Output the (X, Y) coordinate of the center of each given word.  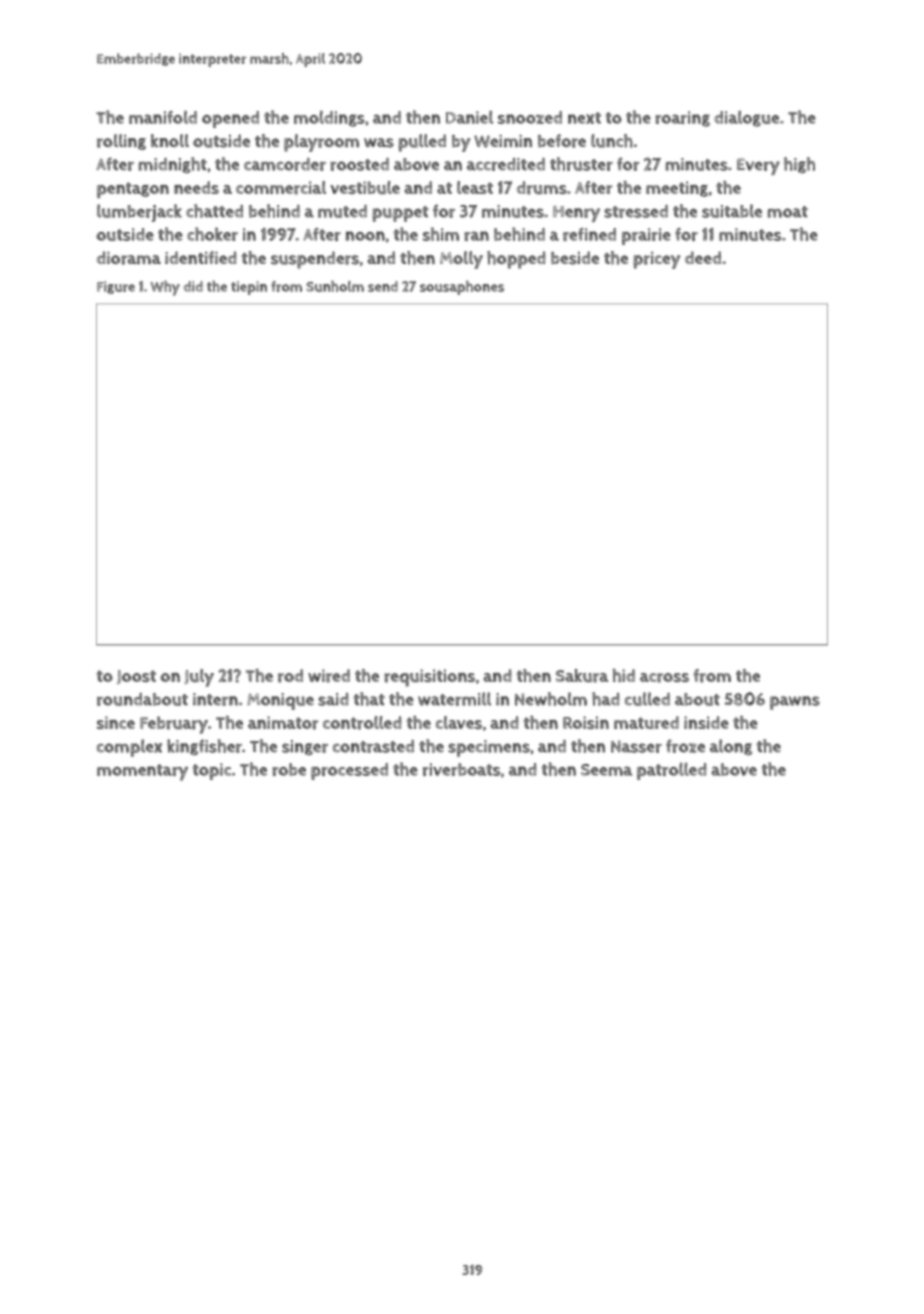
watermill (454, 699)
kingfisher (204, 747)
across (664, 678)
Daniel (469, 117)
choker (212, 234)
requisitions (429, 678)
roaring (682, 119)
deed (703, 257)
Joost (136, 677)
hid (624, 675)
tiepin (249, 288)
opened (230, 119)
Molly (461, 260)
